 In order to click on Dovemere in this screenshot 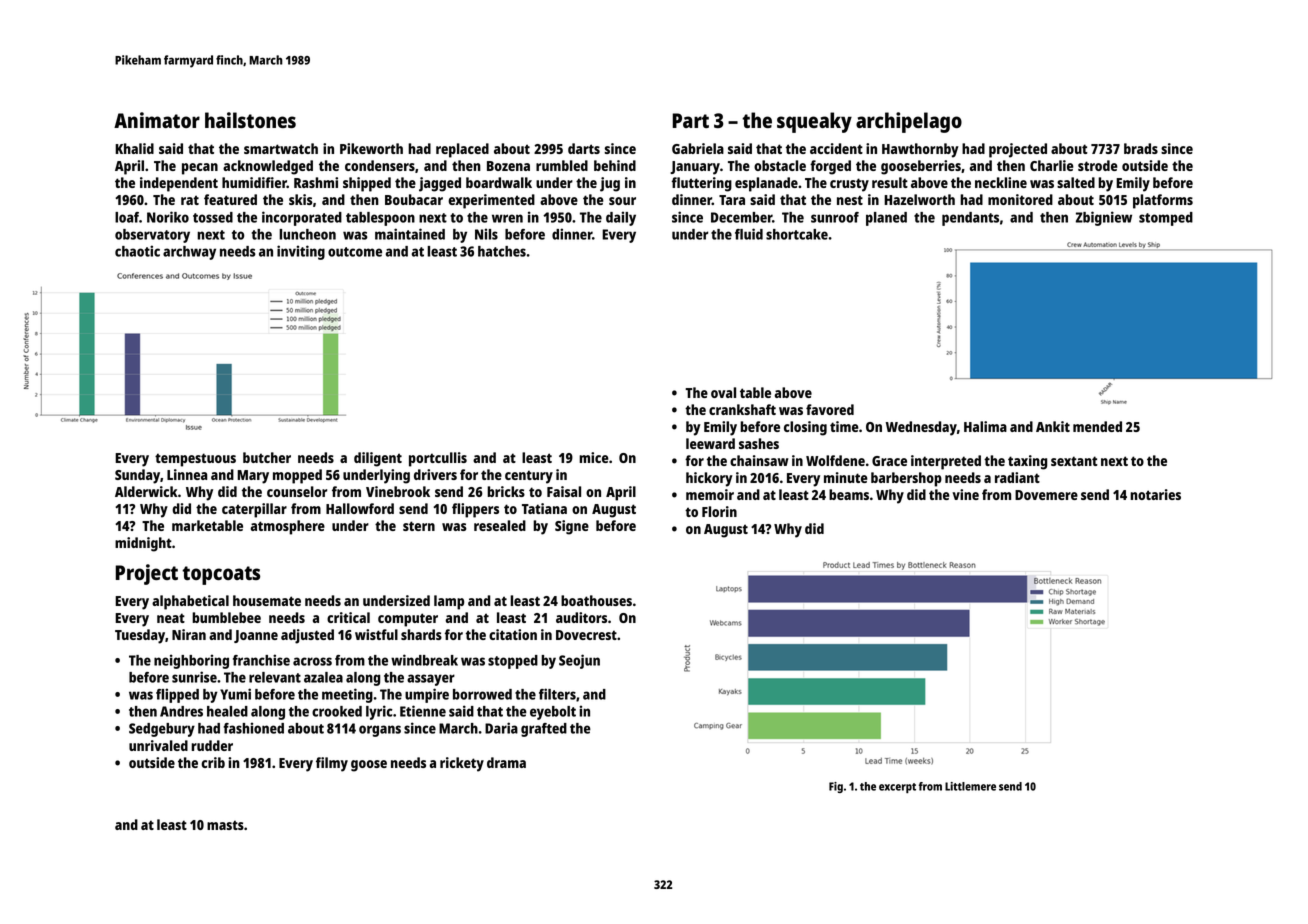, I will do `click(1046, 495)`.
